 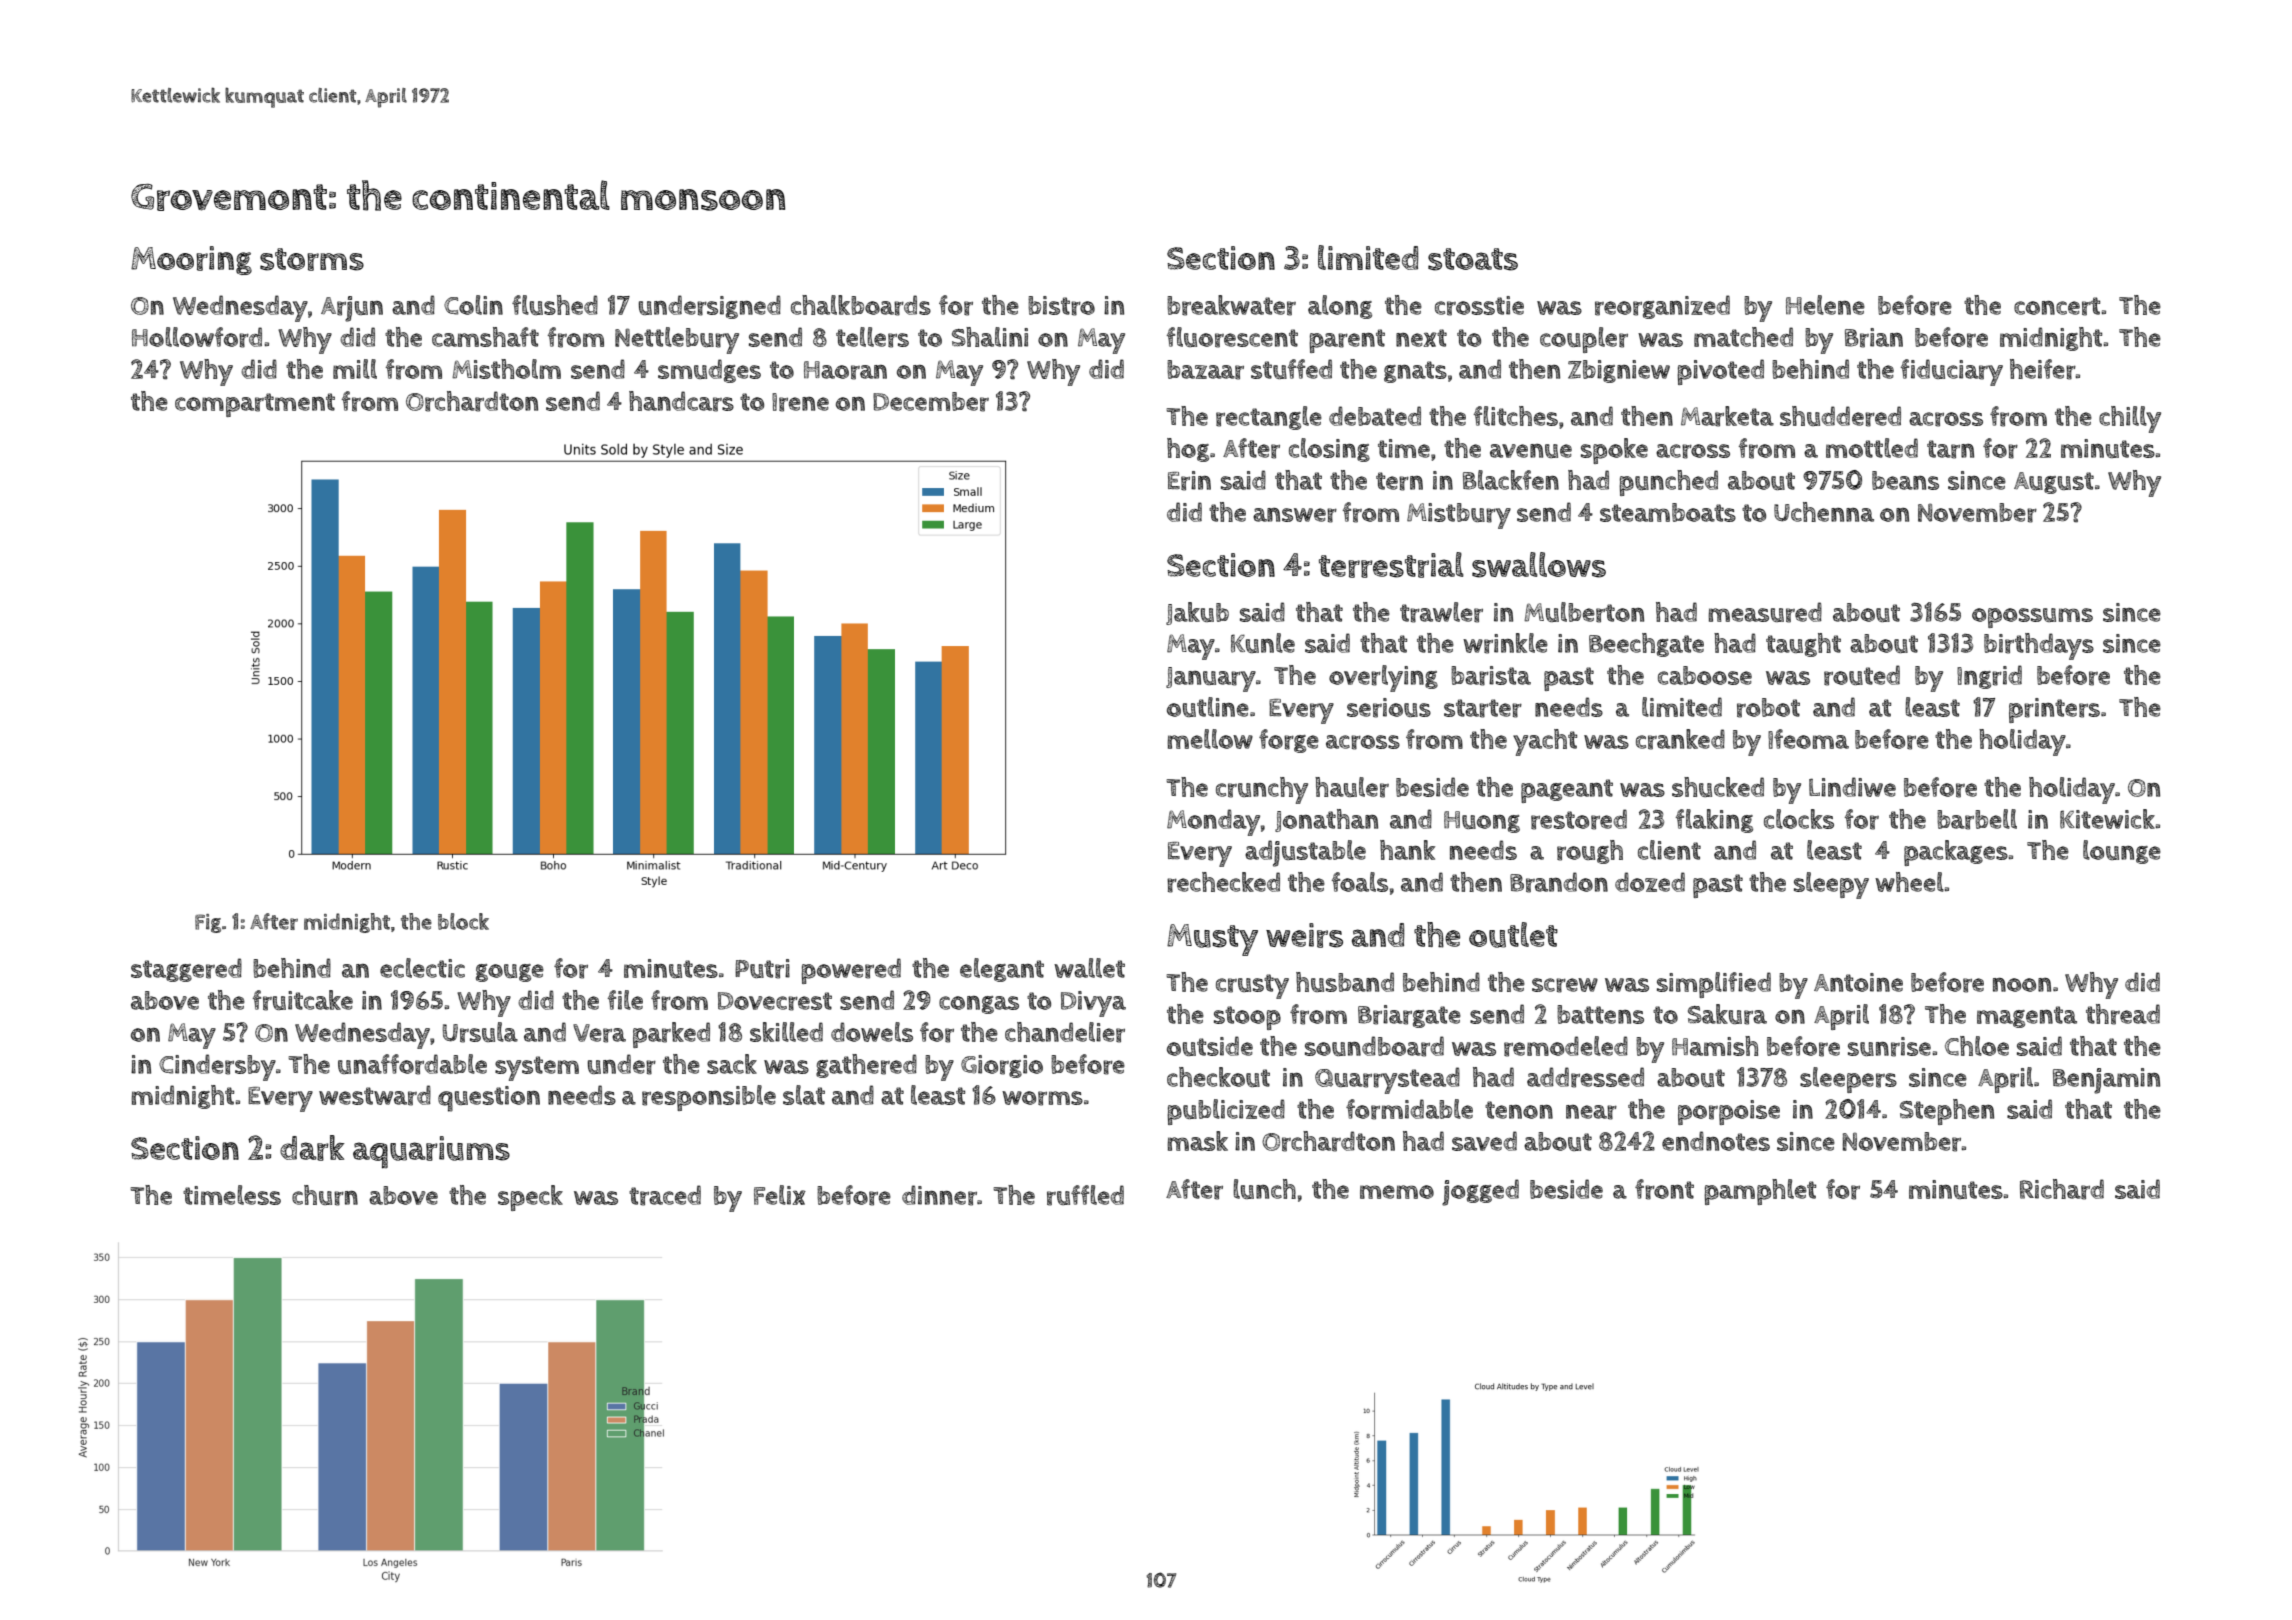 I want to click on concert, so click(x=2057, y=306).
